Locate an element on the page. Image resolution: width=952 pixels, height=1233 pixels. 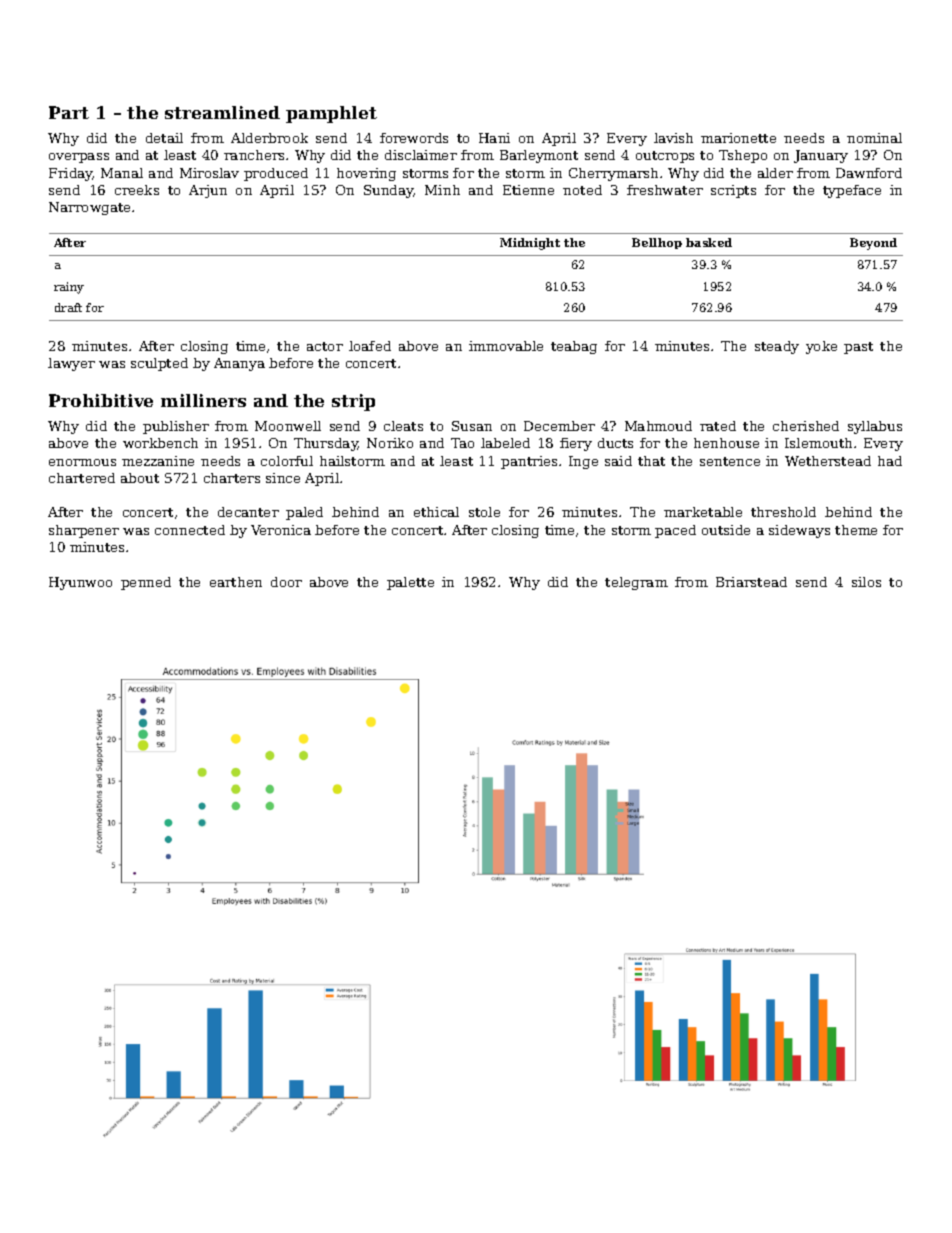
Etienne is located at coordinates (528, 190).
